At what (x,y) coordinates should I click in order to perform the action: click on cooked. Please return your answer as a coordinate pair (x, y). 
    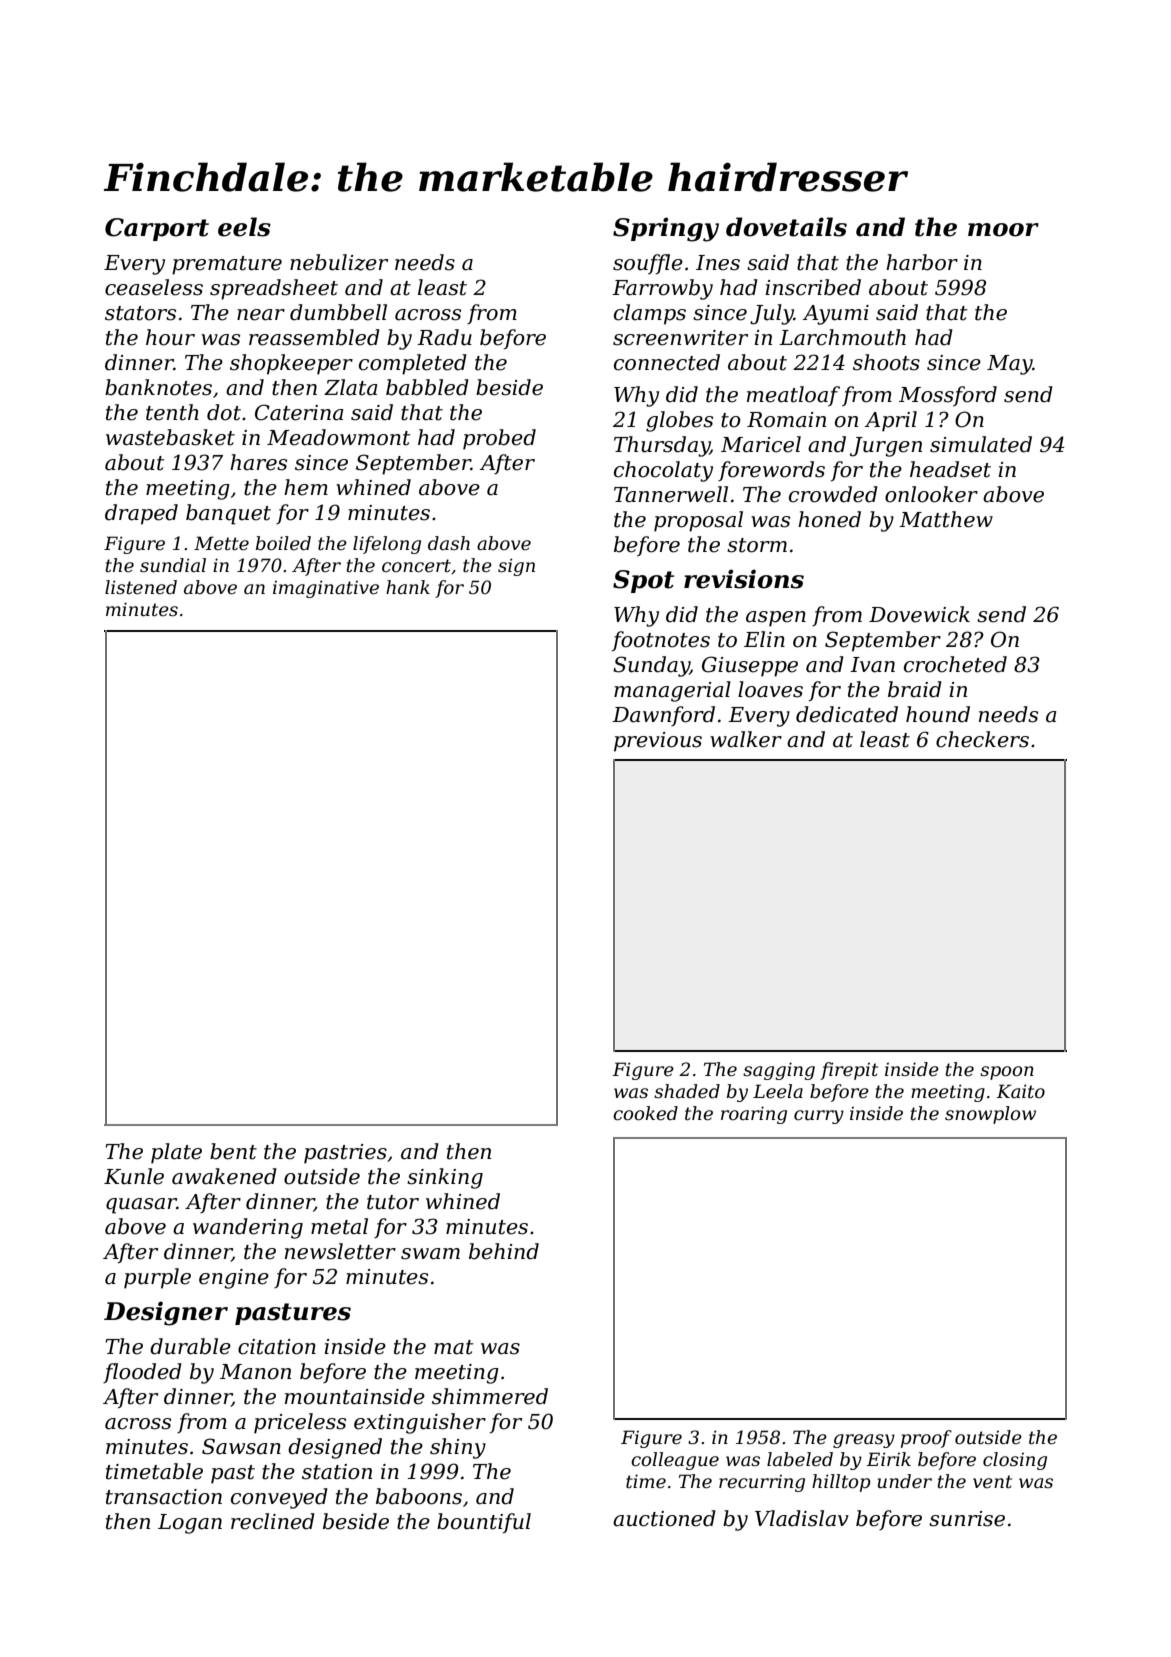
    Looking at the image, I should click on (645, 1113).
